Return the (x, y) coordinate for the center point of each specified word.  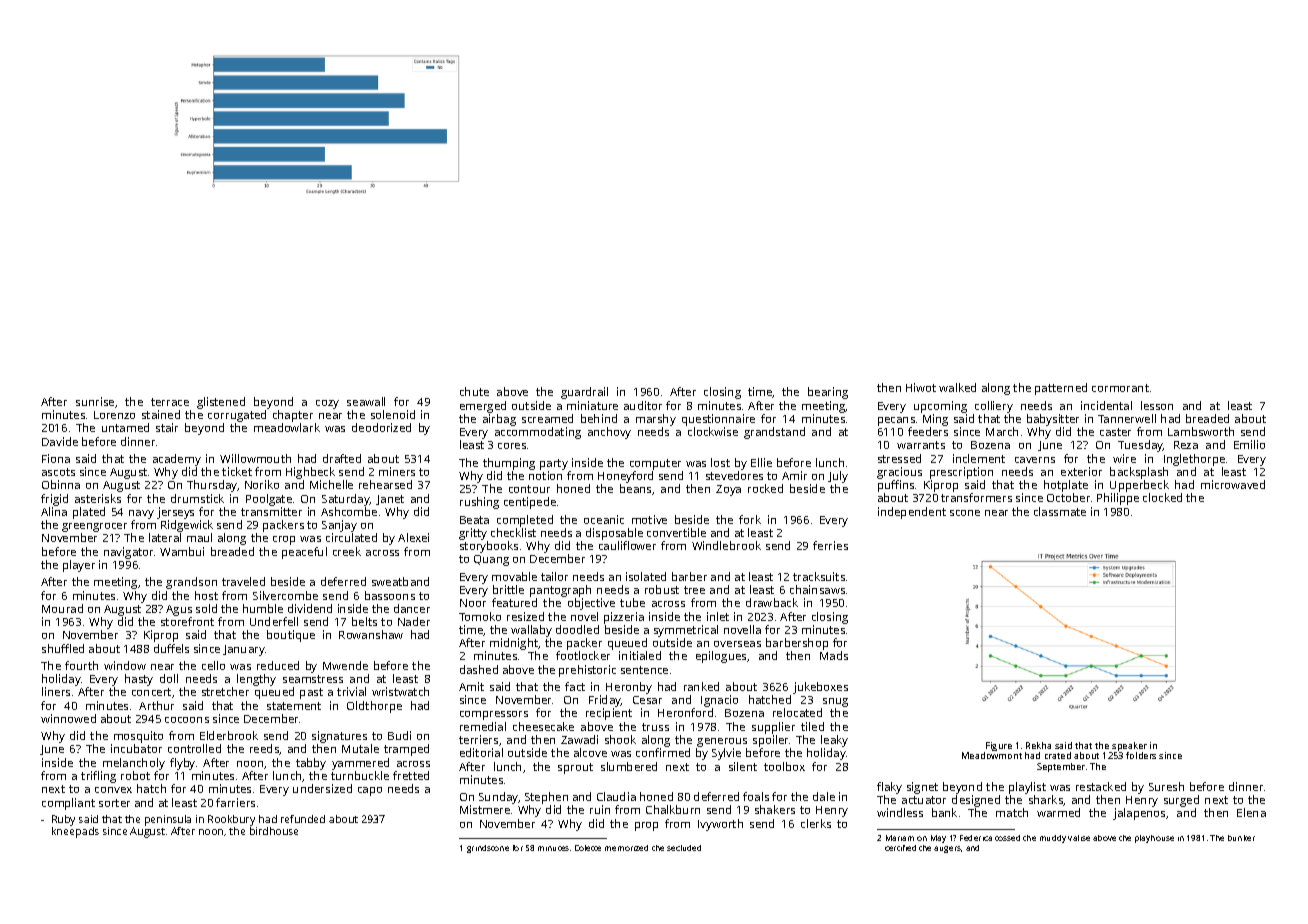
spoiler (771, 741)
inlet (718, 616)
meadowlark (287, 427)
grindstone (488, 849)
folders (1141, 755)
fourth (81, 665)
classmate (1060, 511)
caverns (1035, 460)
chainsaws (817, 589)
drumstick (197, 498)
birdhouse (274, 831)
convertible (676, 532)
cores (512, 446)
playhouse (1154, 839)
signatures (339, 737)
